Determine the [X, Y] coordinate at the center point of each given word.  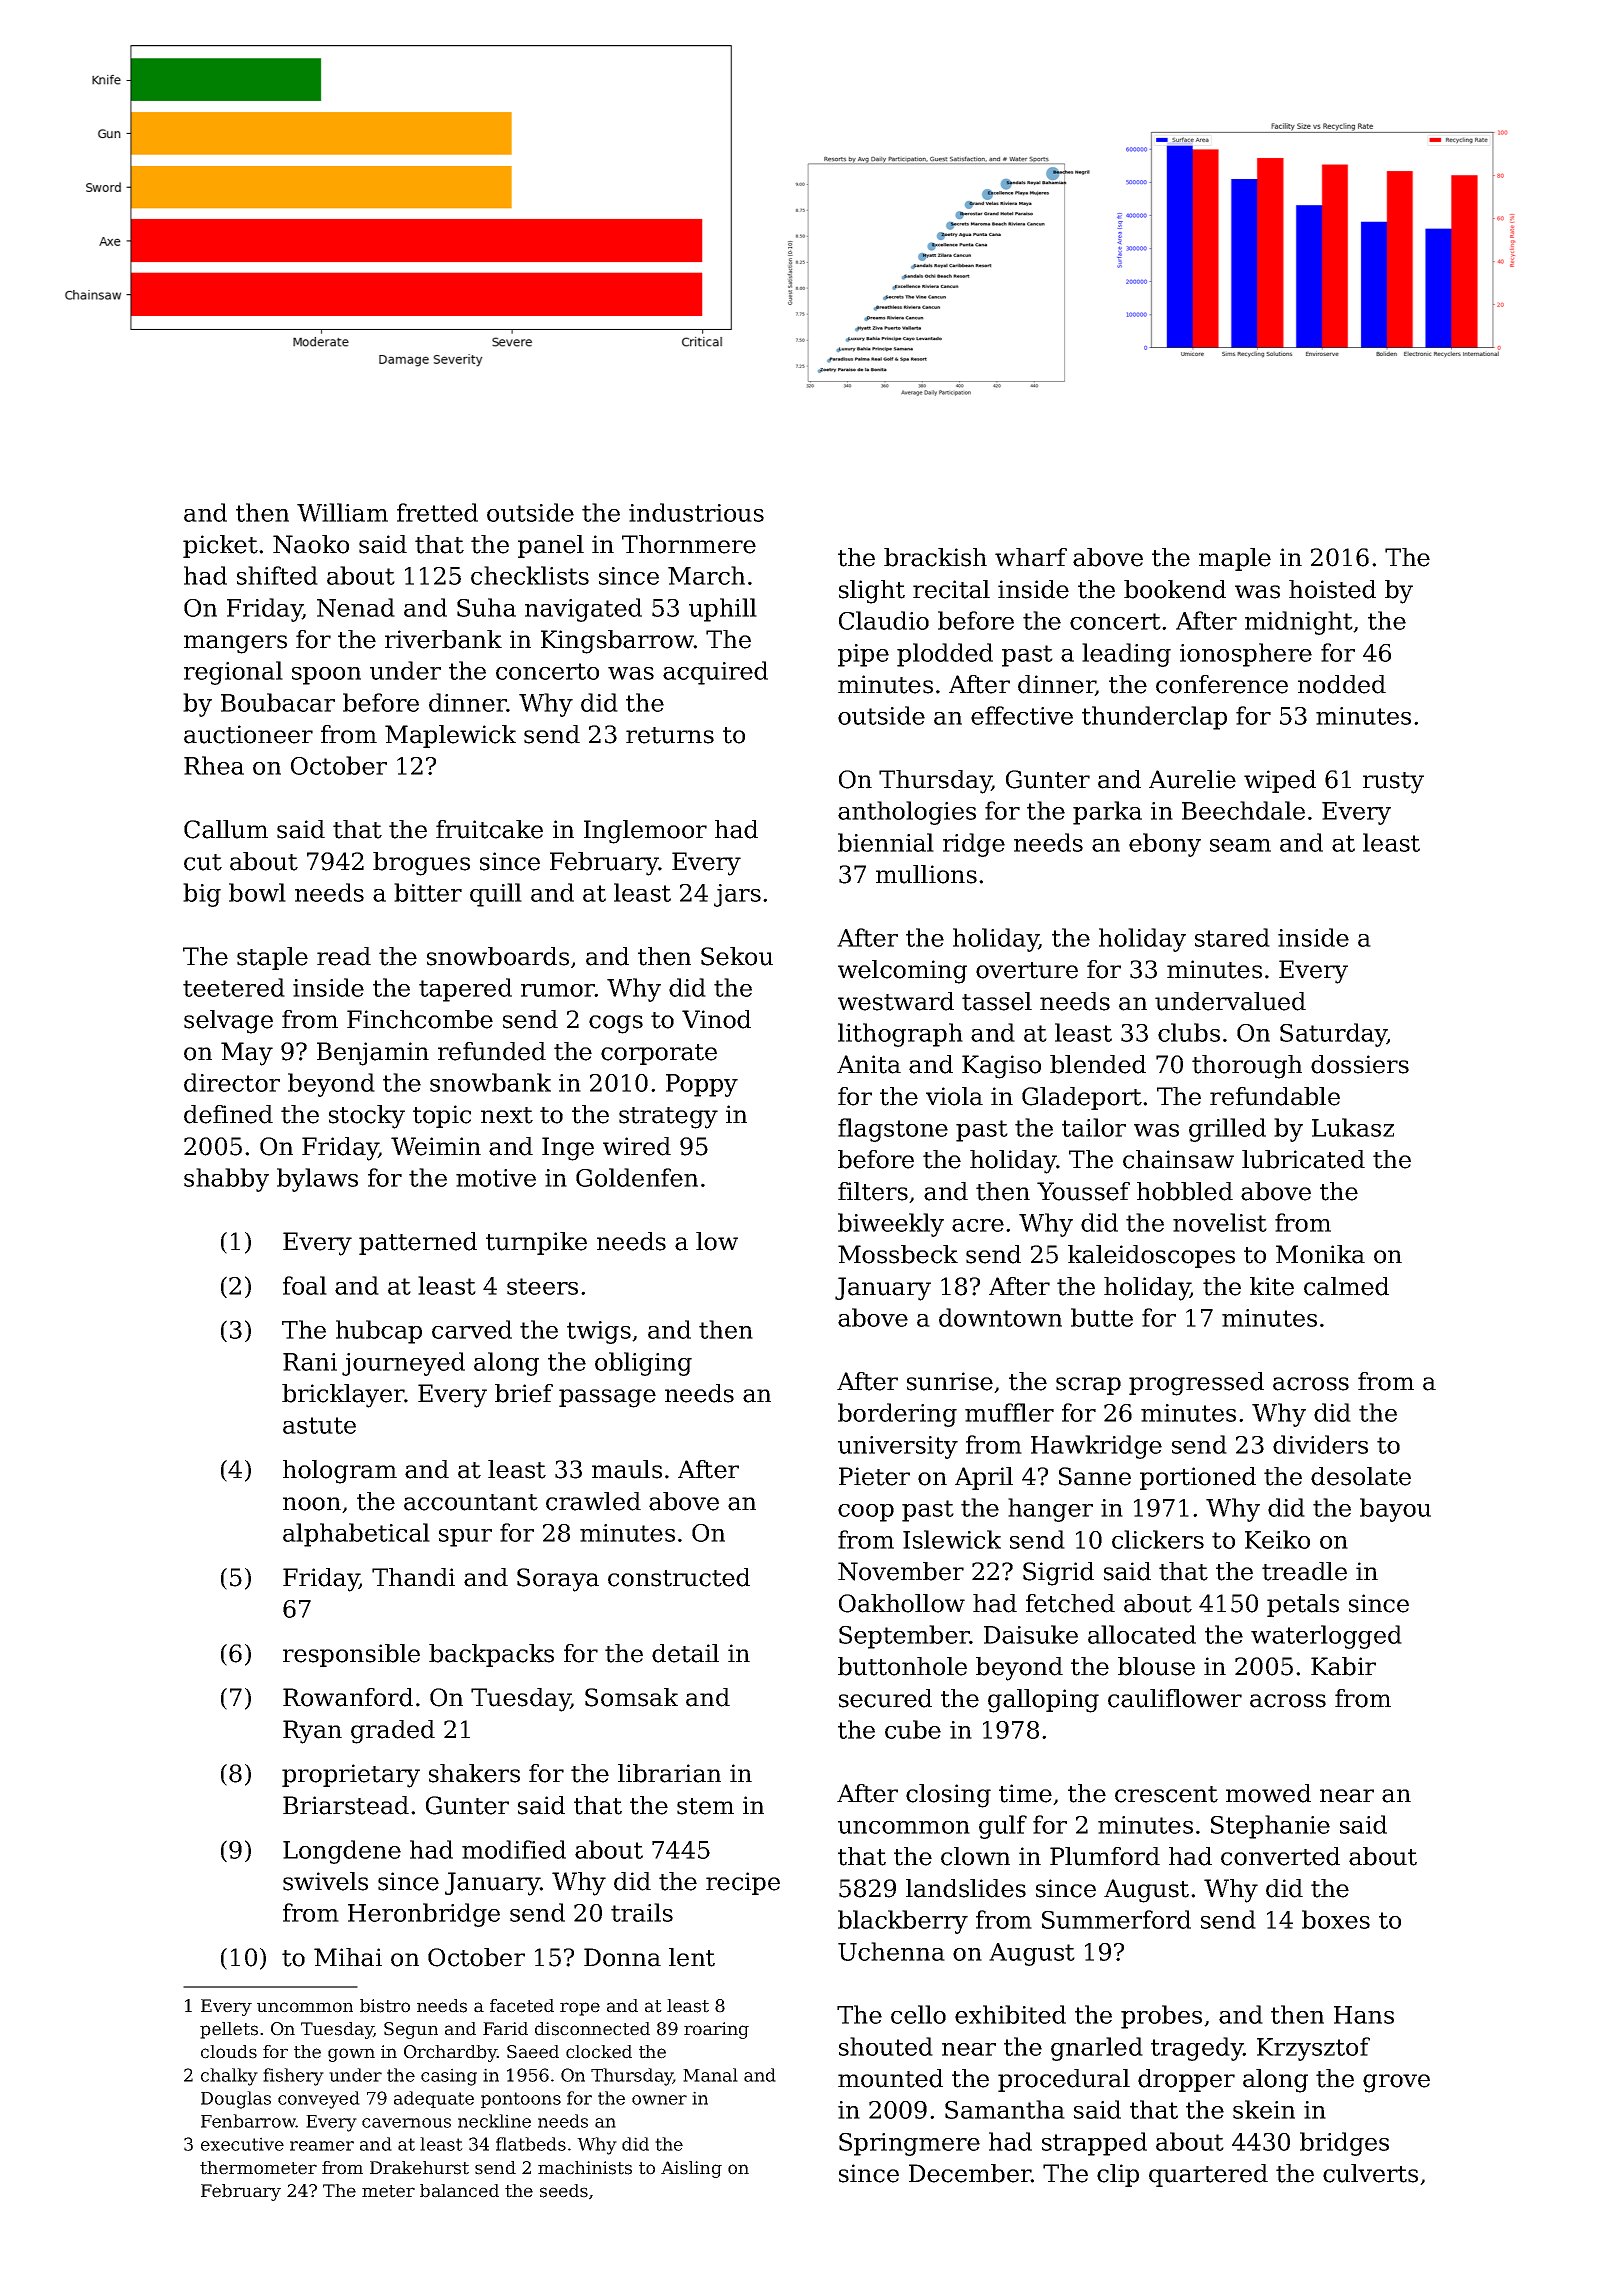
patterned [418, 1243]
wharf [1031, 557]
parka [1107, 813]
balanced [459, 2191]
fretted [437, 512]
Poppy [702, 1085]
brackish [935, 557]
